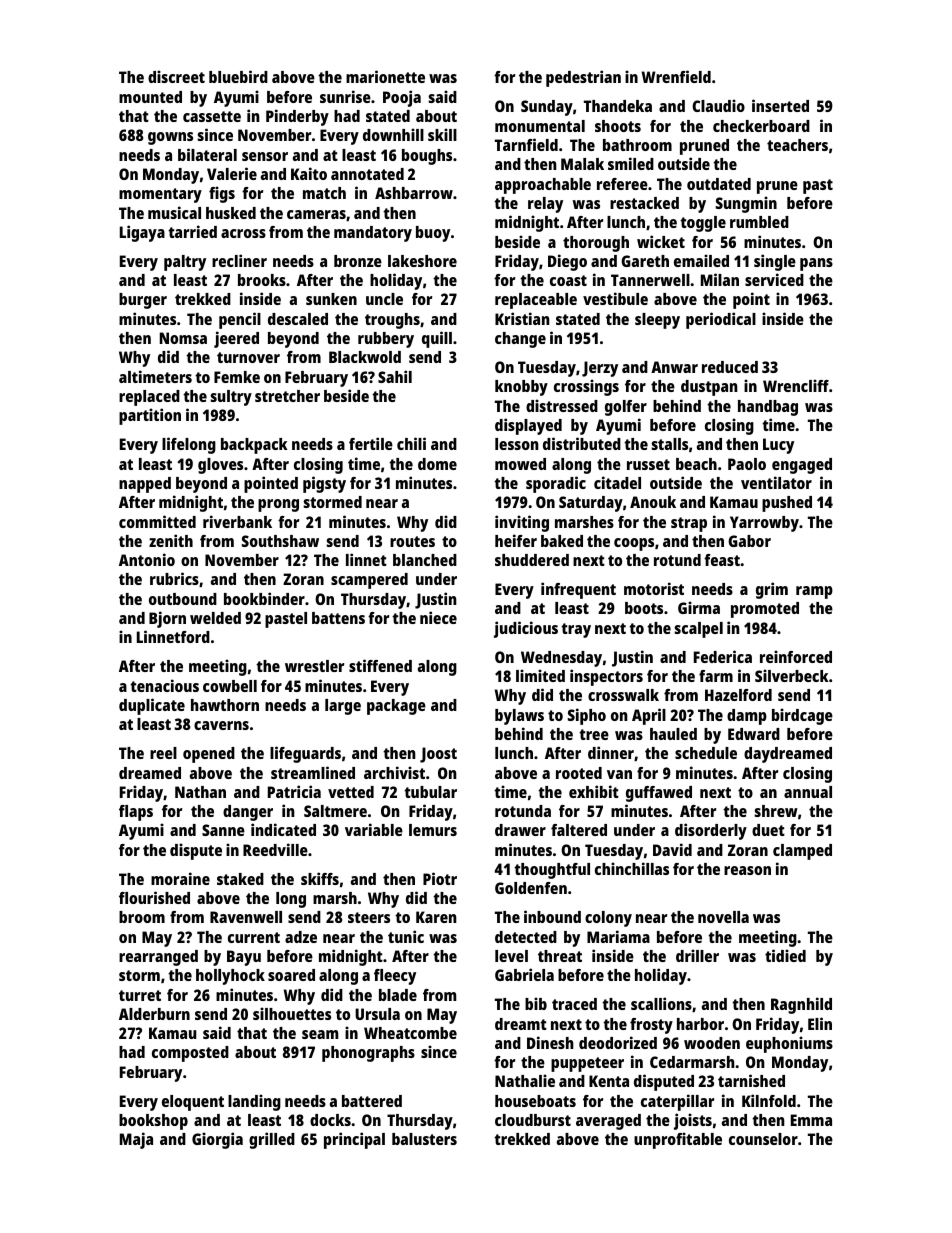  Describe the element at coordinates (721, 320) in the document. I see `periodical` at that location.
